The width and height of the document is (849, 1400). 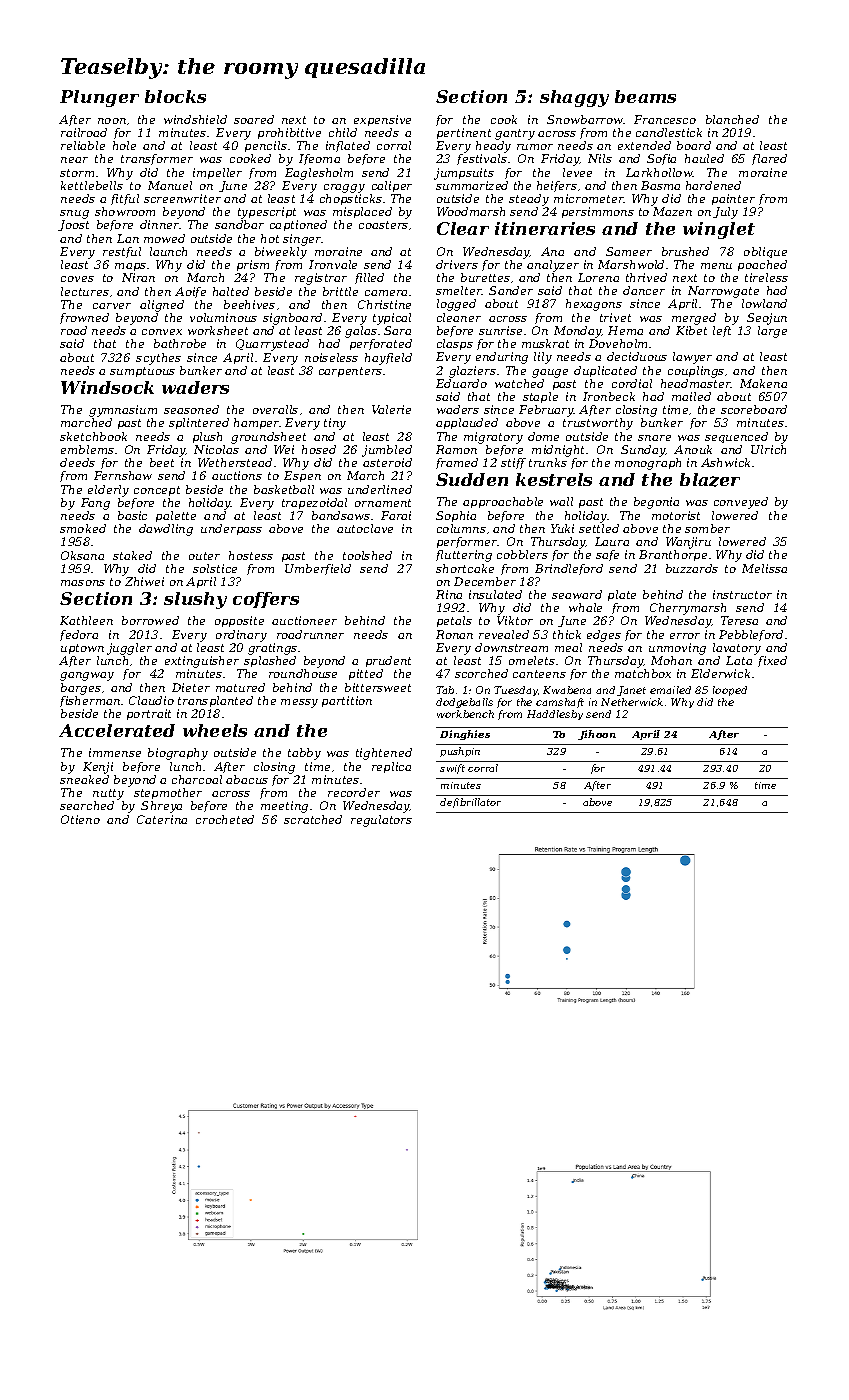 I want to click on overalls, so click(x=275, y=409).
